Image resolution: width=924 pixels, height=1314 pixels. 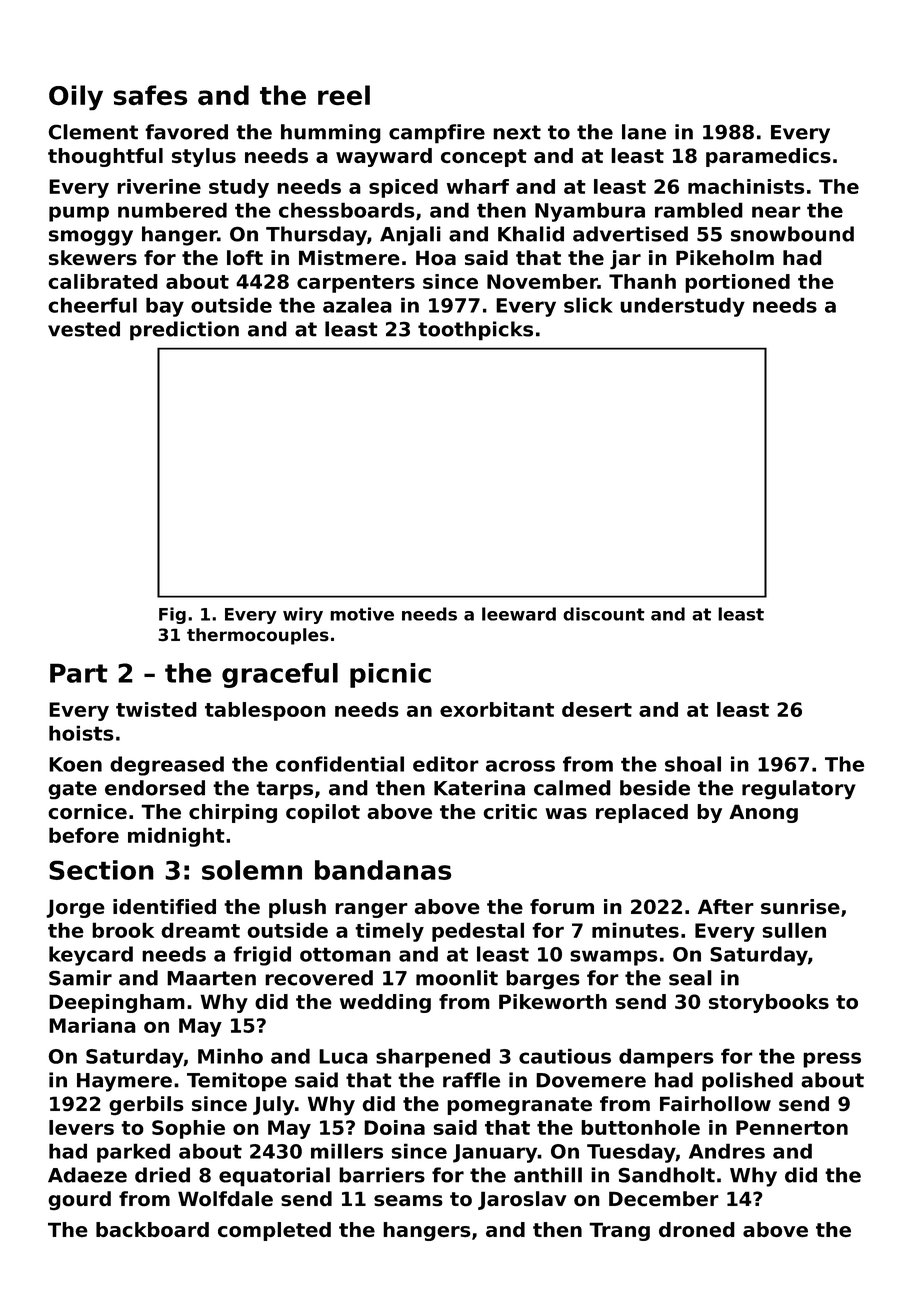 I want to click on barriers, so click(x=382, y=1175).
